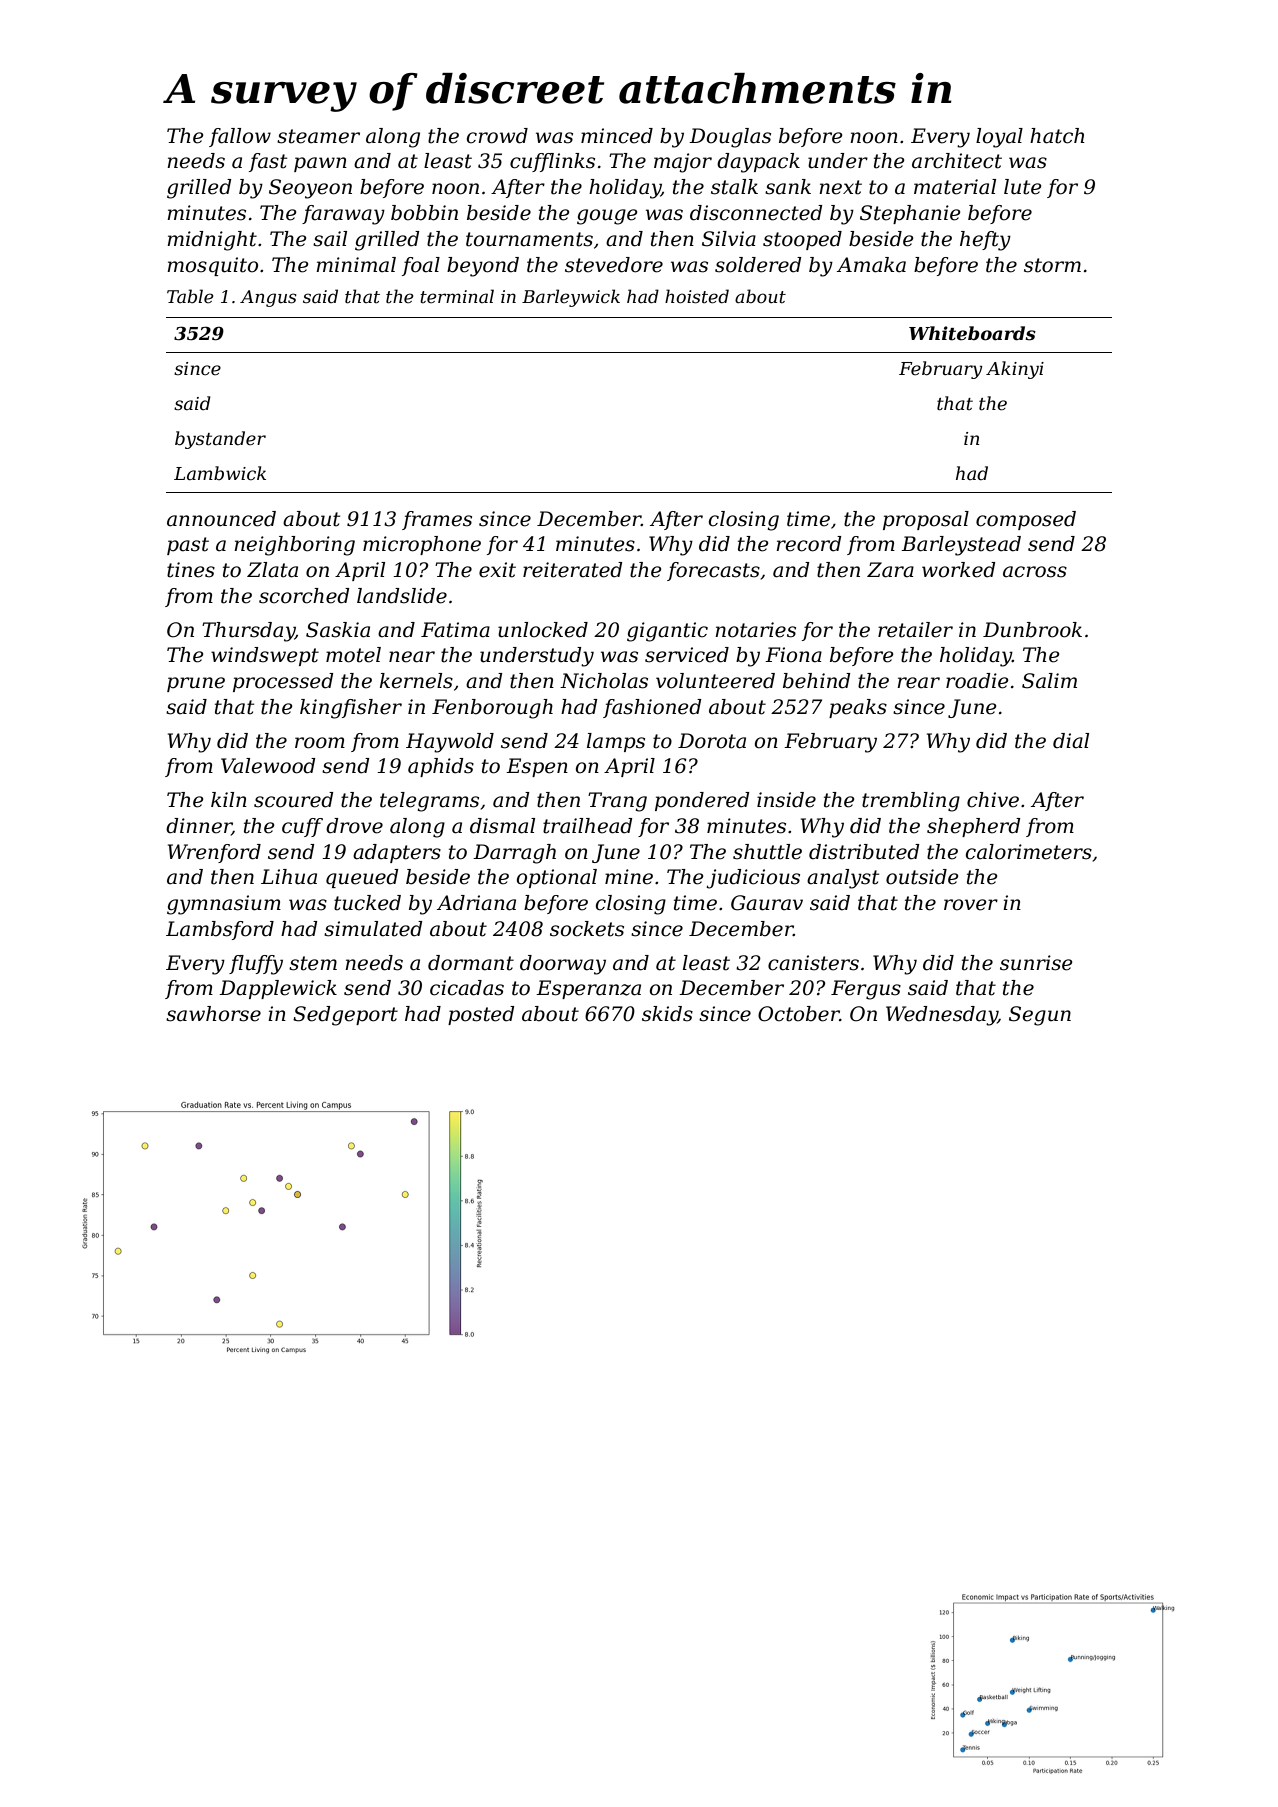  Describe the element at coordinates (343, 215) in the screenshot. I see `faraway` at that location.
